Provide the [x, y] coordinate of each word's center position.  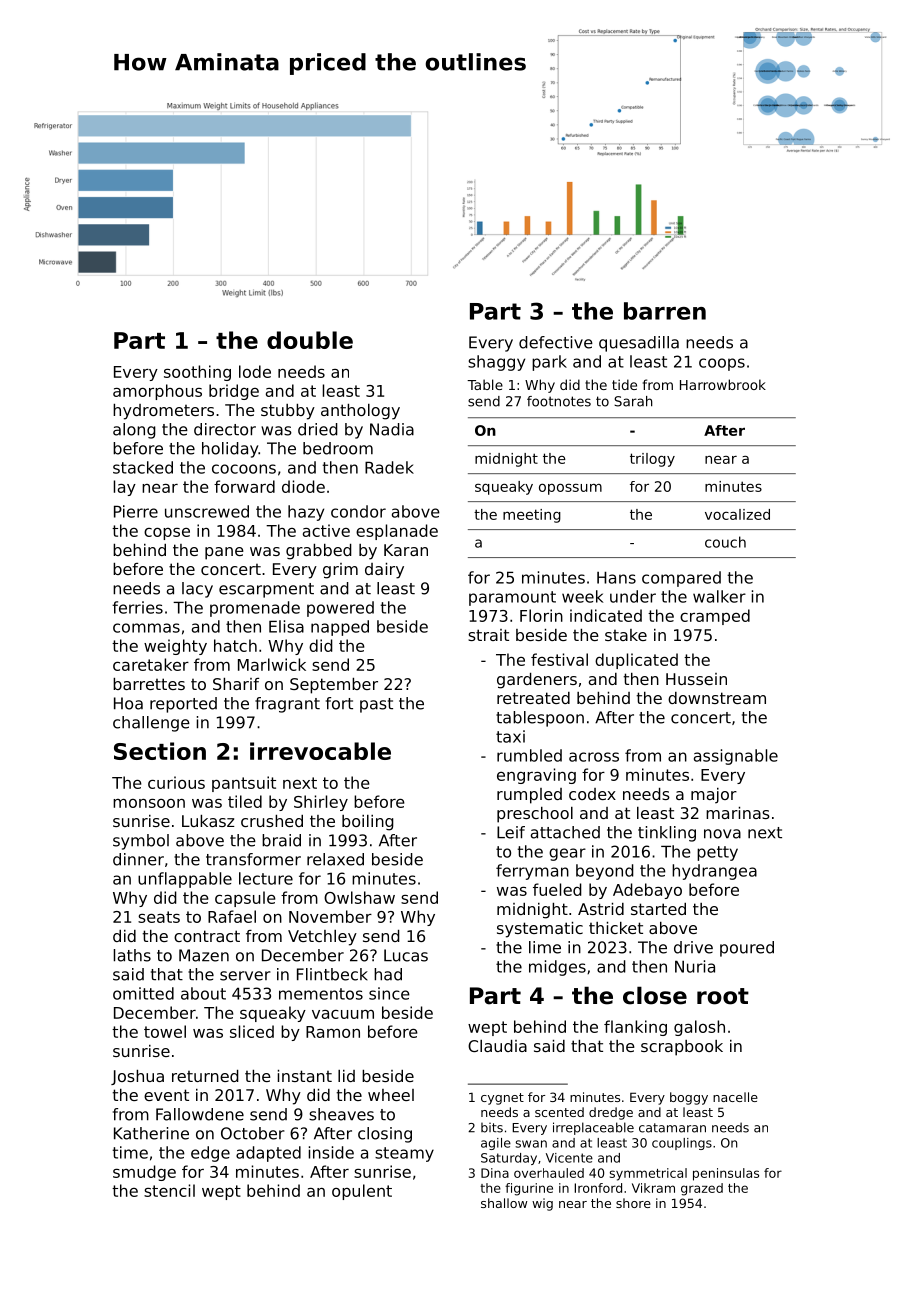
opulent [362, 1192]
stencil [169, 1190]
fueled [557, 889]
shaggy [496, 363]
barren [665, 311]
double [310, 340]
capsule [245, 899]
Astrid [601, 909]
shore [633, 1203]
